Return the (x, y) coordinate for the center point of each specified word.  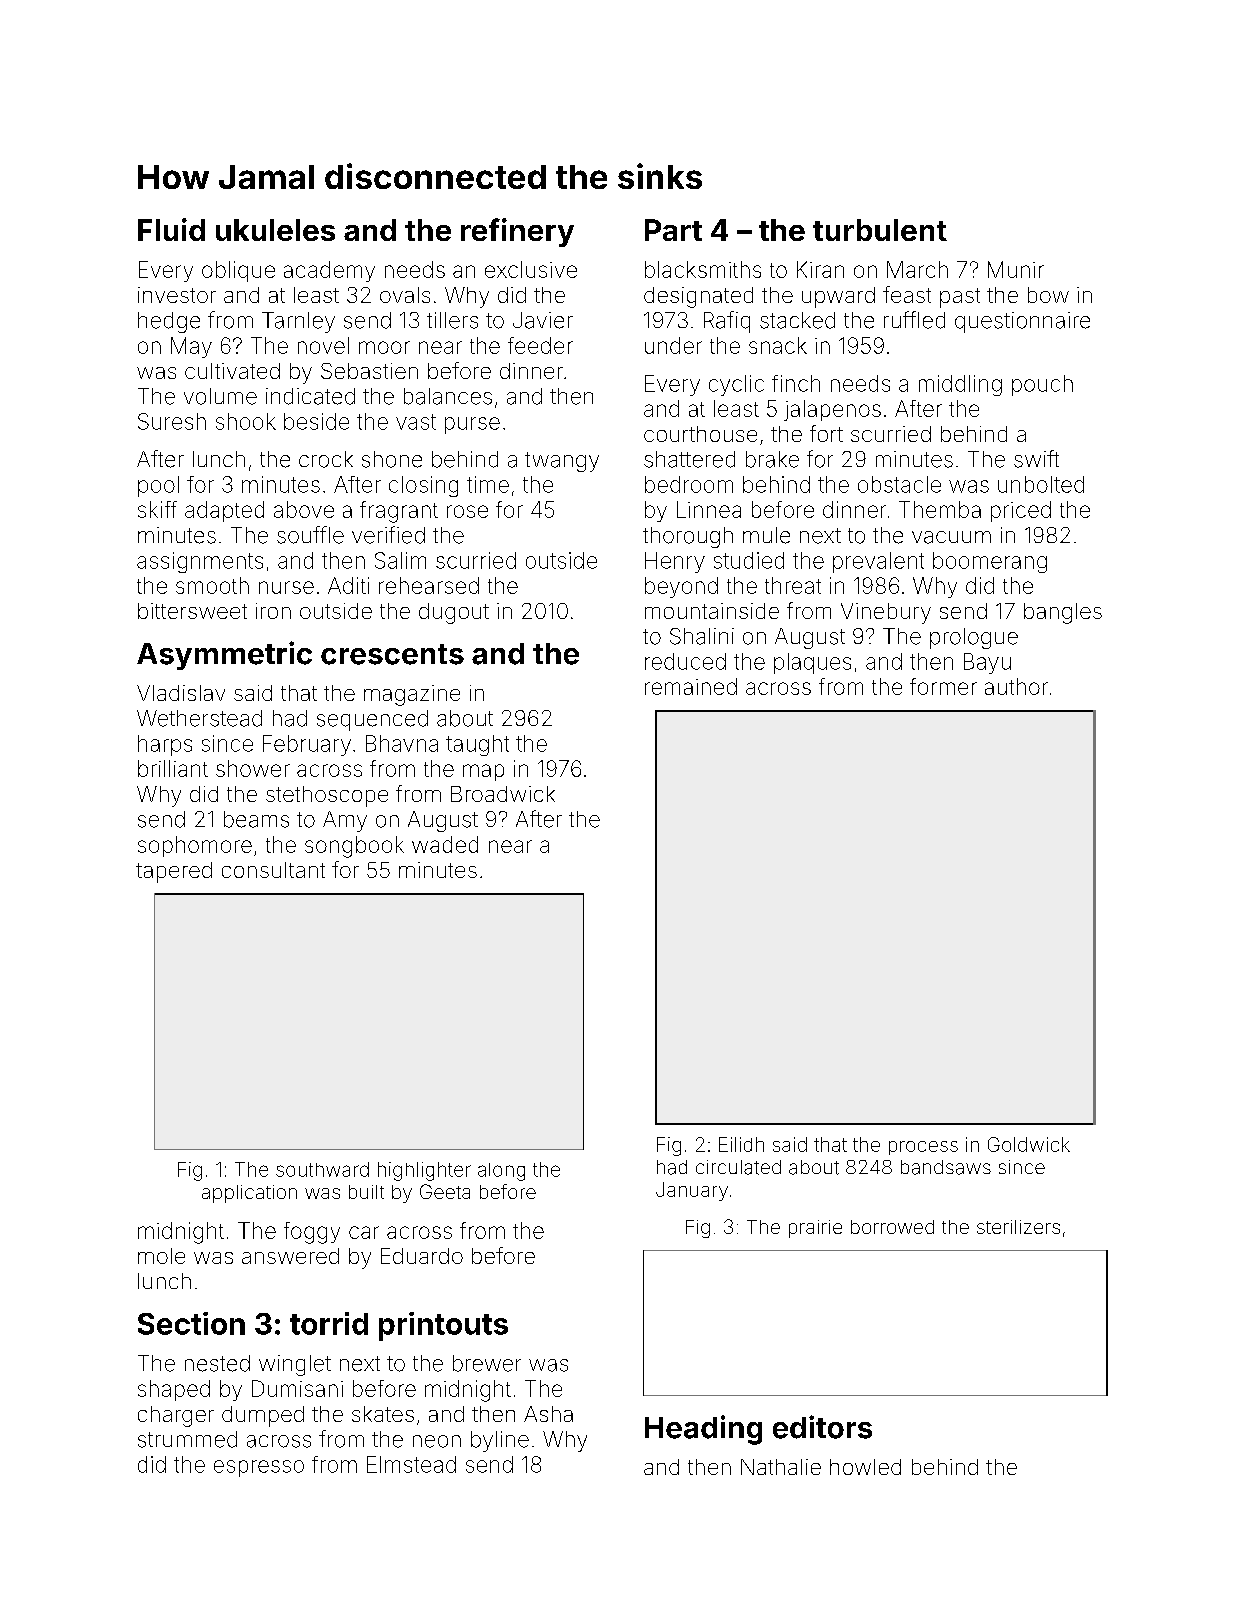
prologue (974, 638)
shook (246, 421)
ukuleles (275, 230)
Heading (703, 1430)
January (692, 1191)
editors (822, 1427)
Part (673, 230)
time (488, 484)
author (1016, 686)
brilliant (173, 768)
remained (691, 686)
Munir (1016, 269)
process (923, 1148)
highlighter (424, 1171)
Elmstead (411, 1464)
